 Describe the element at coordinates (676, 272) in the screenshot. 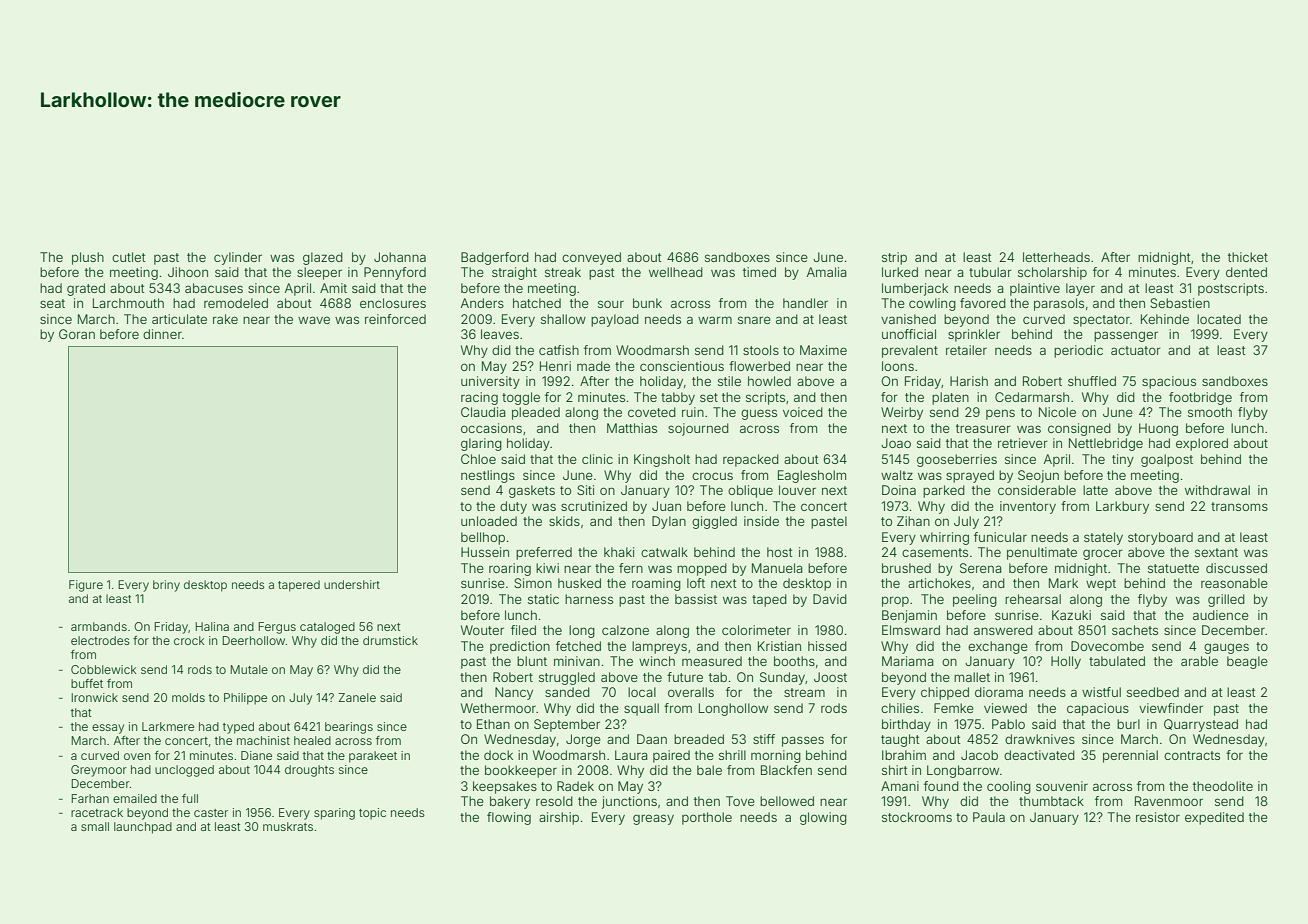

I see `wellhead` at that location.
